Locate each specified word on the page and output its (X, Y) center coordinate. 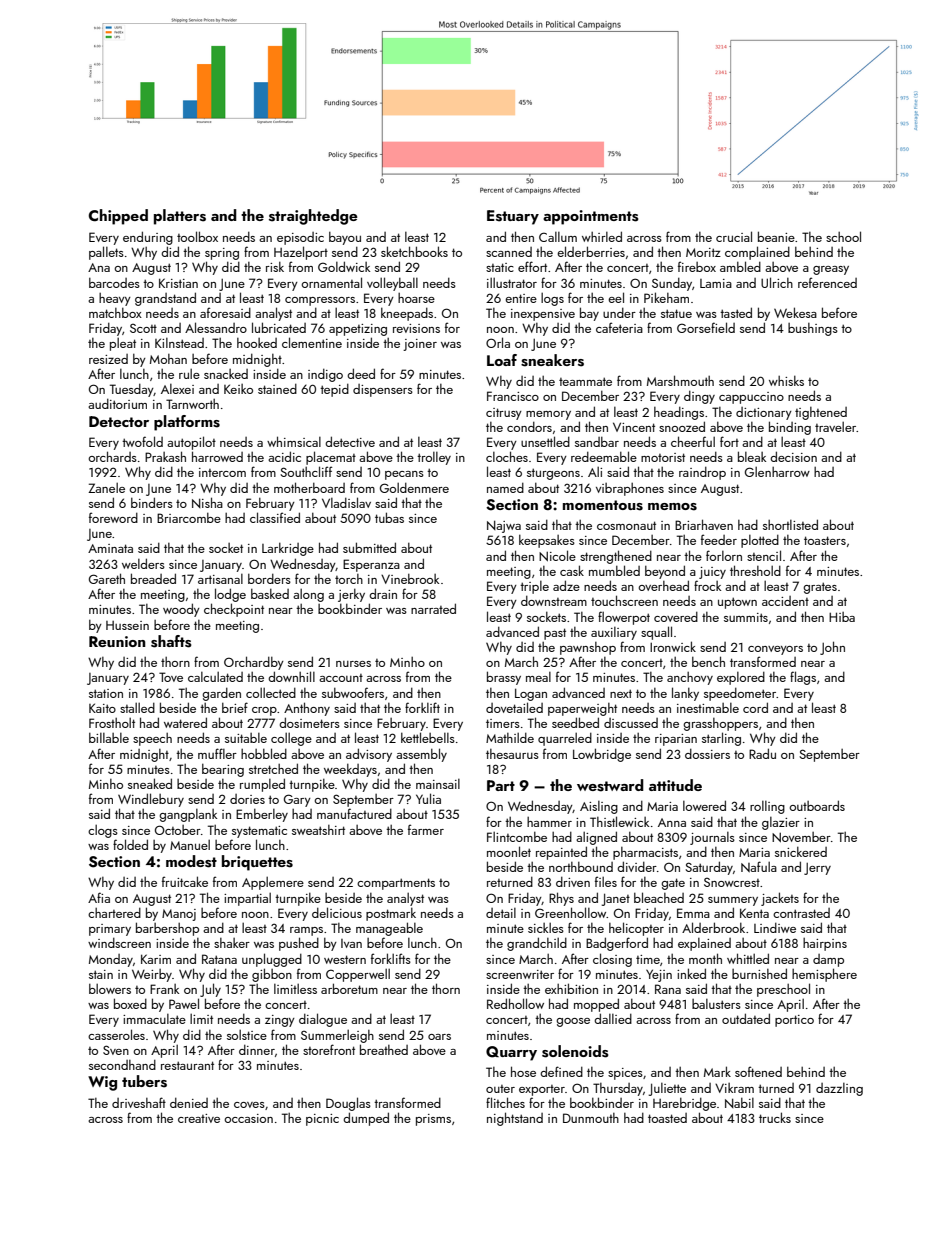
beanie (776, 236)
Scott (143, 328)
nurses (353, 664)
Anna (672, 822)
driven (573, 882)
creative (199, 1118)
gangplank (188, 815)
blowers (110, 988)
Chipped (118, 217)
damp (828, 960)
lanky (685, 694)
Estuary (513, 217)
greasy (831, 270)
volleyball (392, 284)
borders (269, 579)
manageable (389, 929)
